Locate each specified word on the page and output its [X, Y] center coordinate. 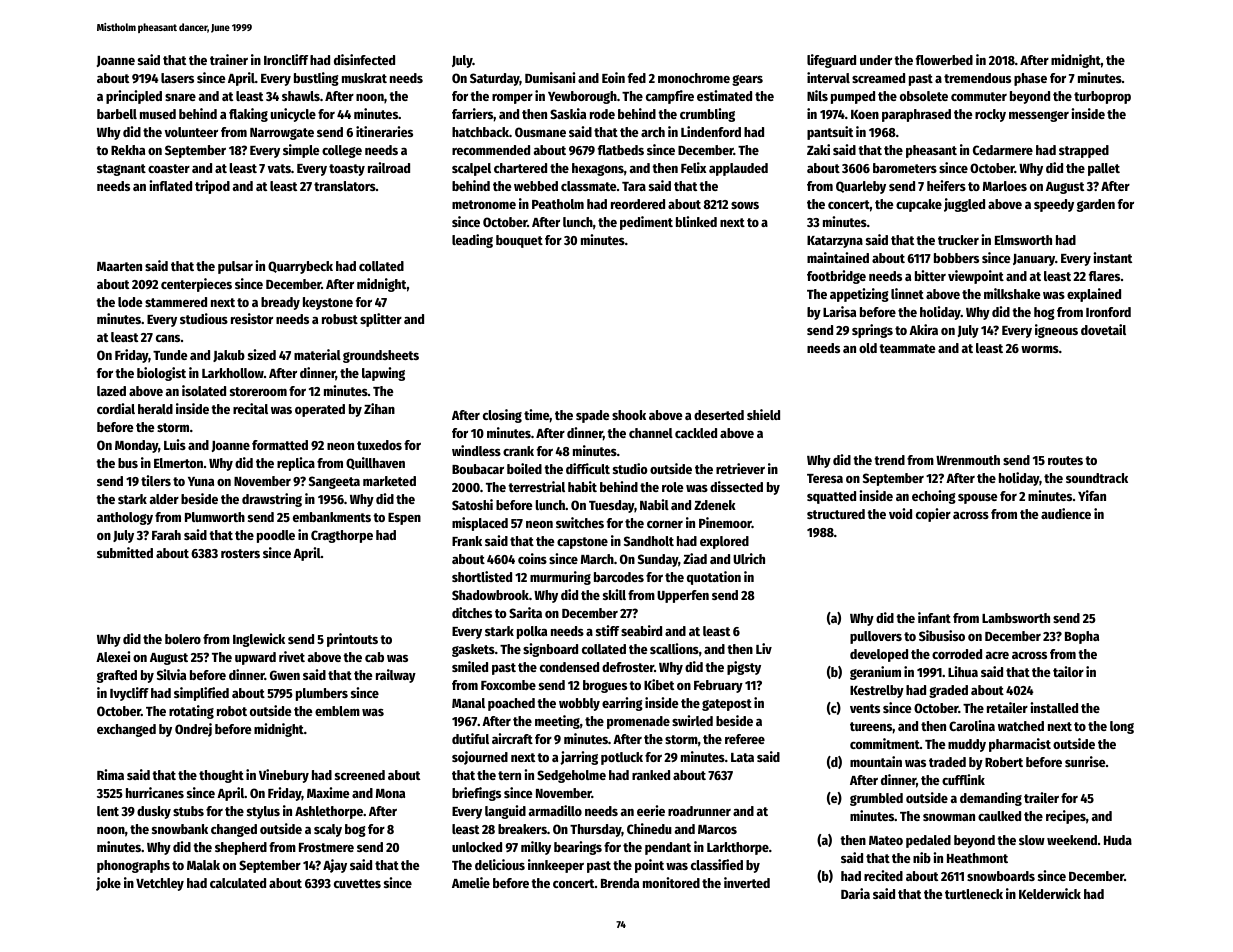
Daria [855, 893]
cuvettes [357, 883]
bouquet [519, 241]
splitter [381, 320]
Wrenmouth [968, 460]
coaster [169, 168]
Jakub [229, 356]
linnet [907, 293]
